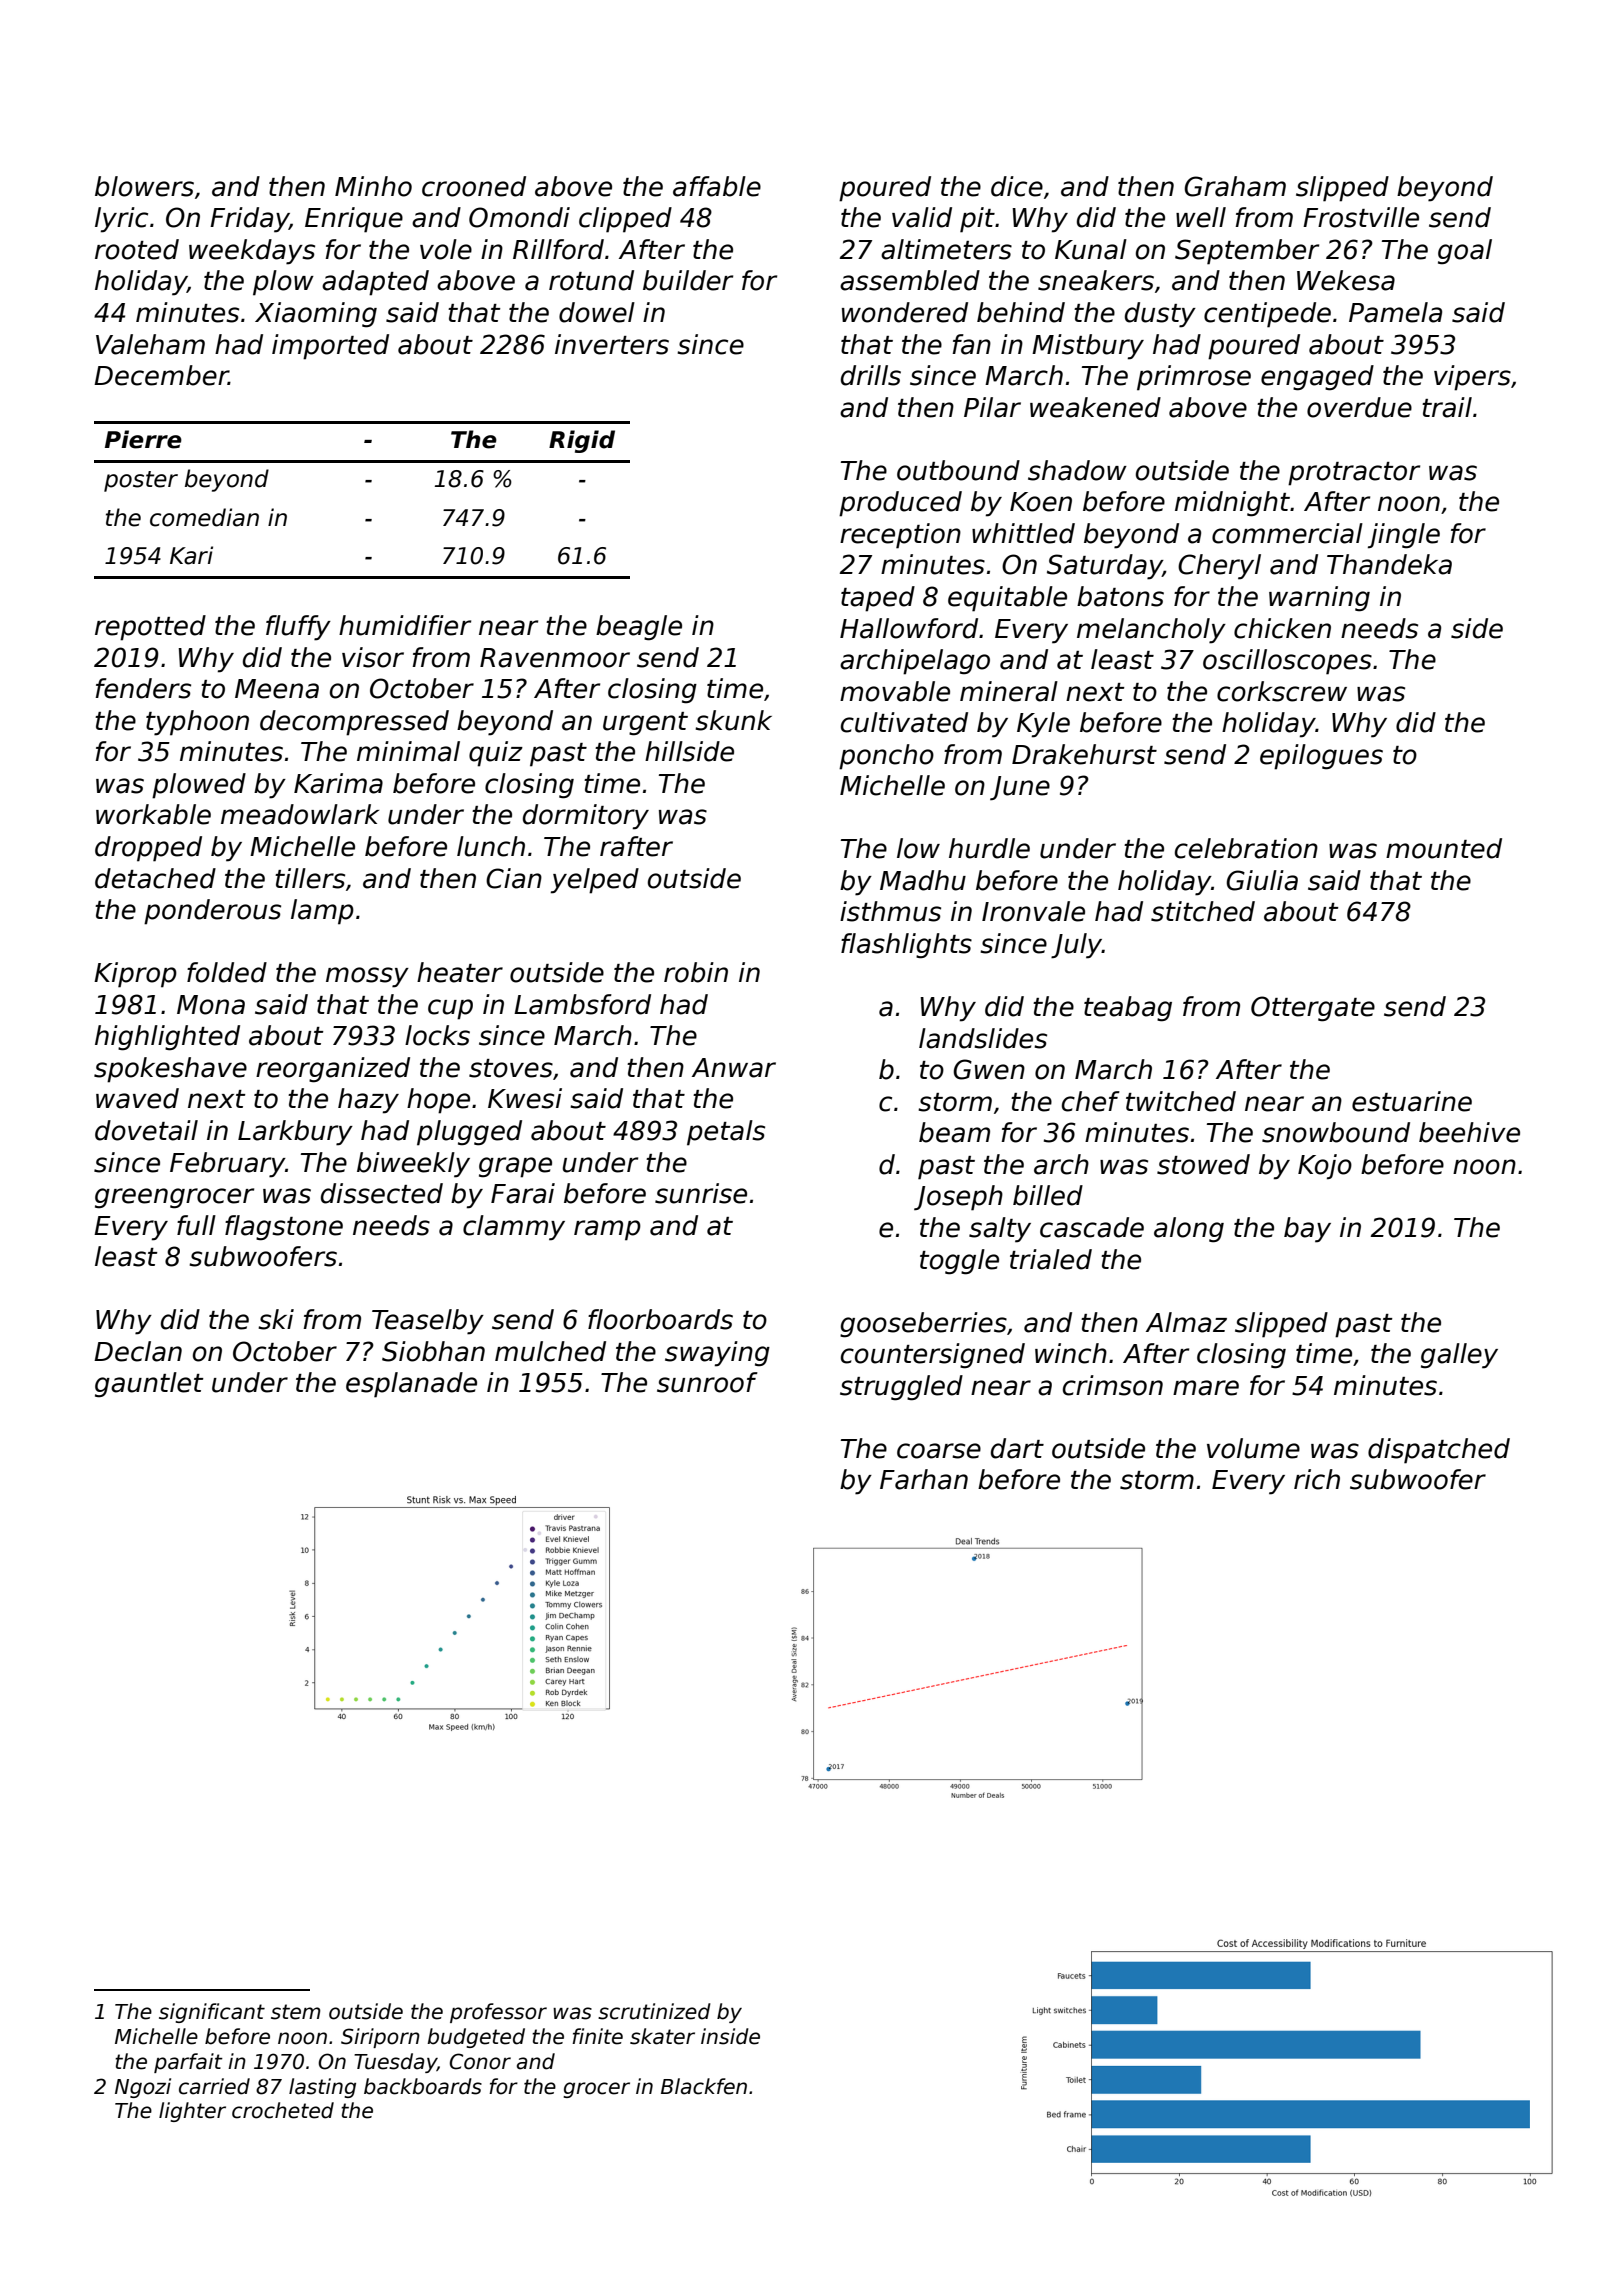 Image resolution: width=1620 pixels, height=2292 pixels. Describe the element at coordinates (283, 2110) in the document. I see `crocheted` at that location.
